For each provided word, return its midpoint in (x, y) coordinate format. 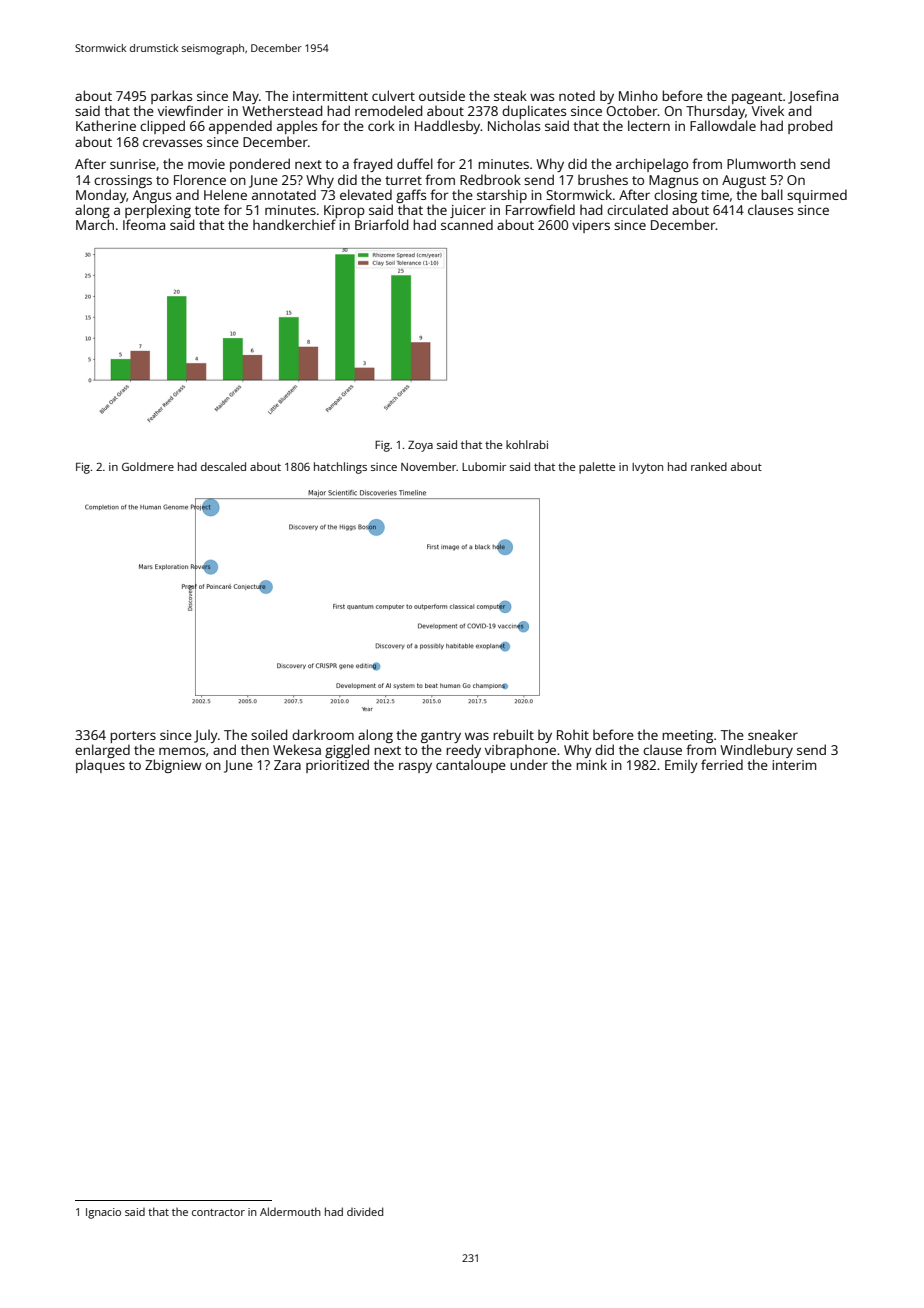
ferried (722, 764)
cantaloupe (471, 766)
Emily (681, 766)
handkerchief (294, 224)
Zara (287, 765)
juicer (468, 211)
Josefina (813, 97)
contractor (218, 1212)
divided (365, 1211)
